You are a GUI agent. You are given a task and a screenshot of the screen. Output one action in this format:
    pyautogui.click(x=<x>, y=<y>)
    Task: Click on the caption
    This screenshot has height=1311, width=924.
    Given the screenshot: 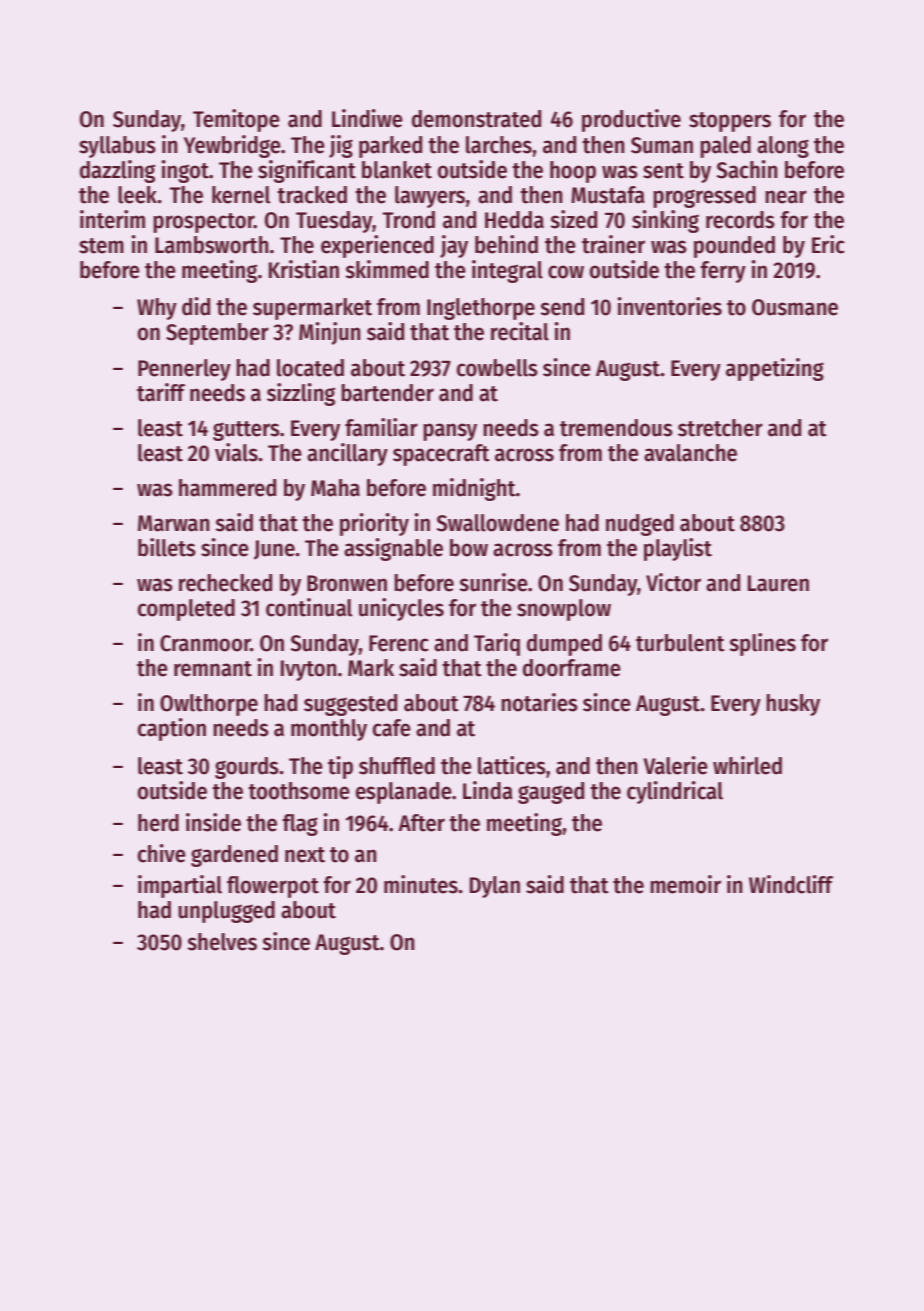 What is the action you would take?
    pyautogui.click(x=172, y=729)
